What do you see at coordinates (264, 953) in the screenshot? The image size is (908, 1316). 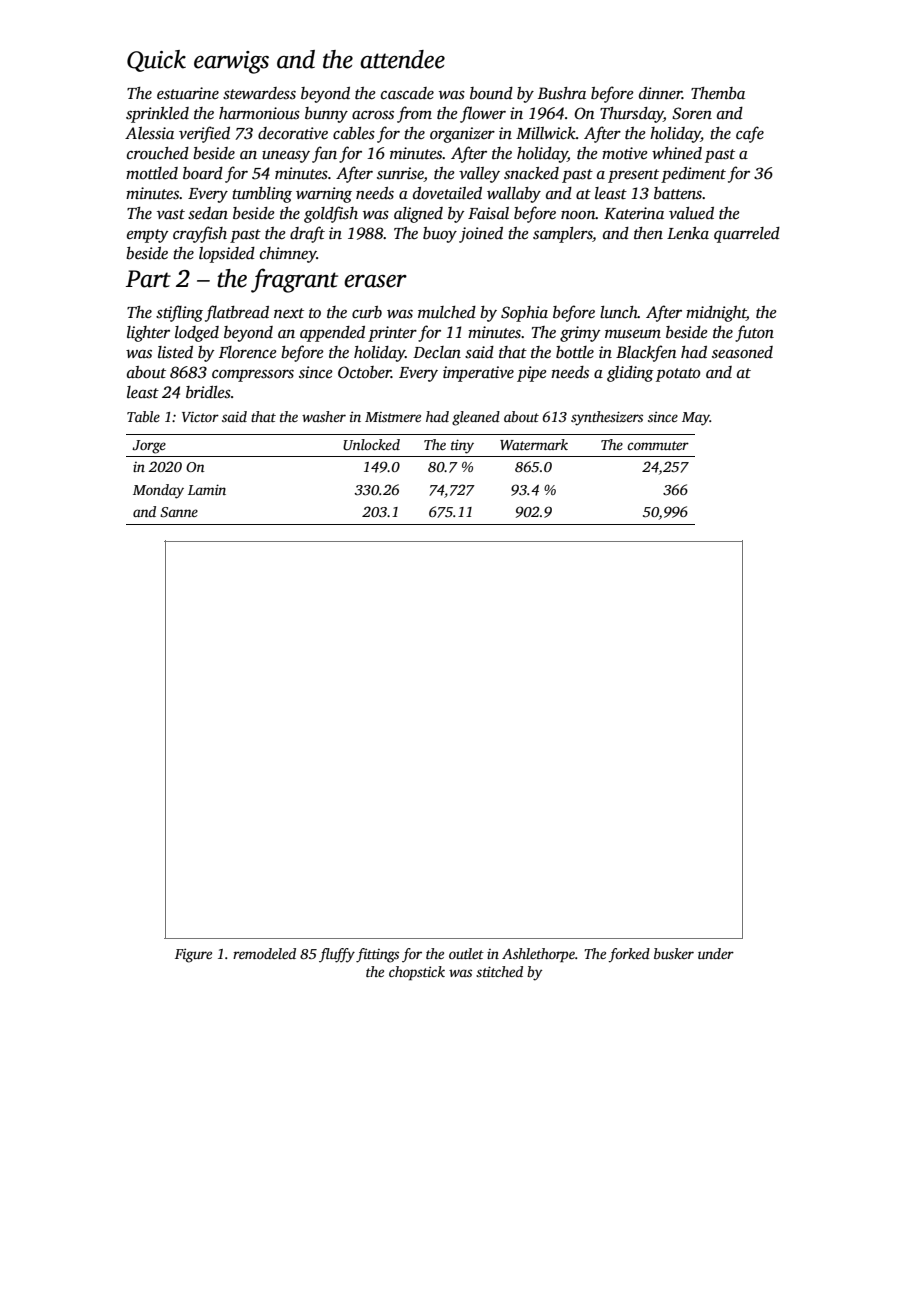 I see `remodeled` at bounding box center [264, 953].
